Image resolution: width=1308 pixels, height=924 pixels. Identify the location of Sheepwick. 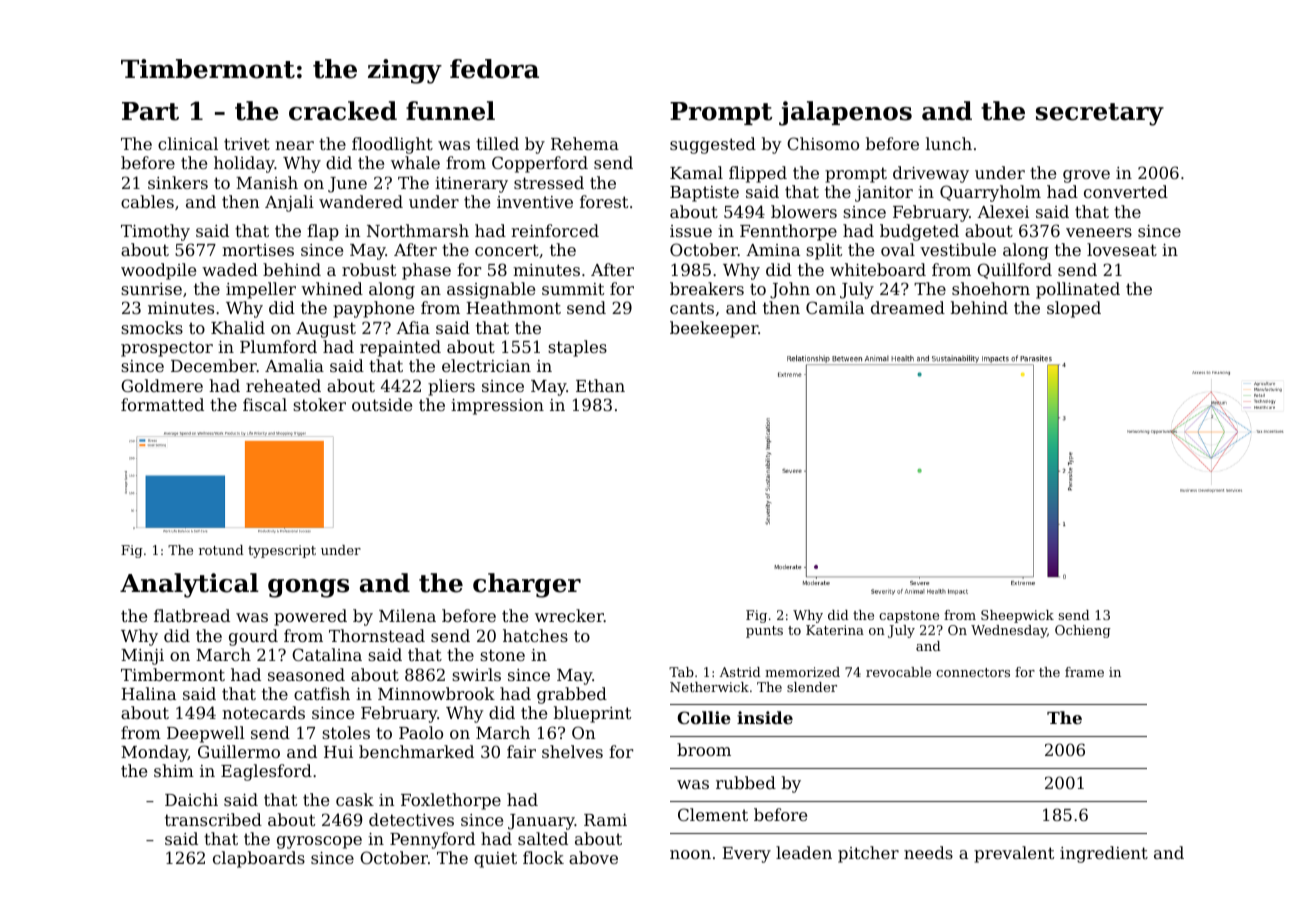
(1017, 616).
